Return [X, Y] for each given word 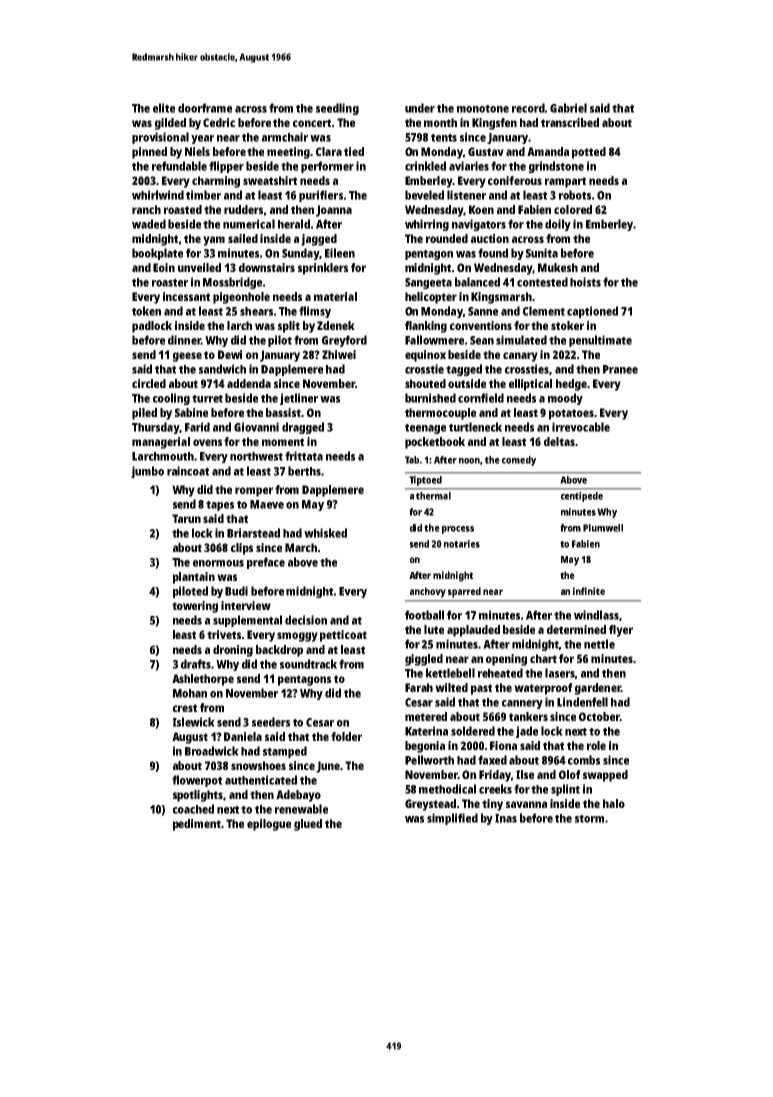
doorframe [205, 108]
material [335, 296]
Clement [544, 311]
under [420, 108]
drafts [196, 664]
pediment [197, 825]
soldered [473, 731]
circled [149, 383]
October [599, 716]
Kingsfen [494, 124]
